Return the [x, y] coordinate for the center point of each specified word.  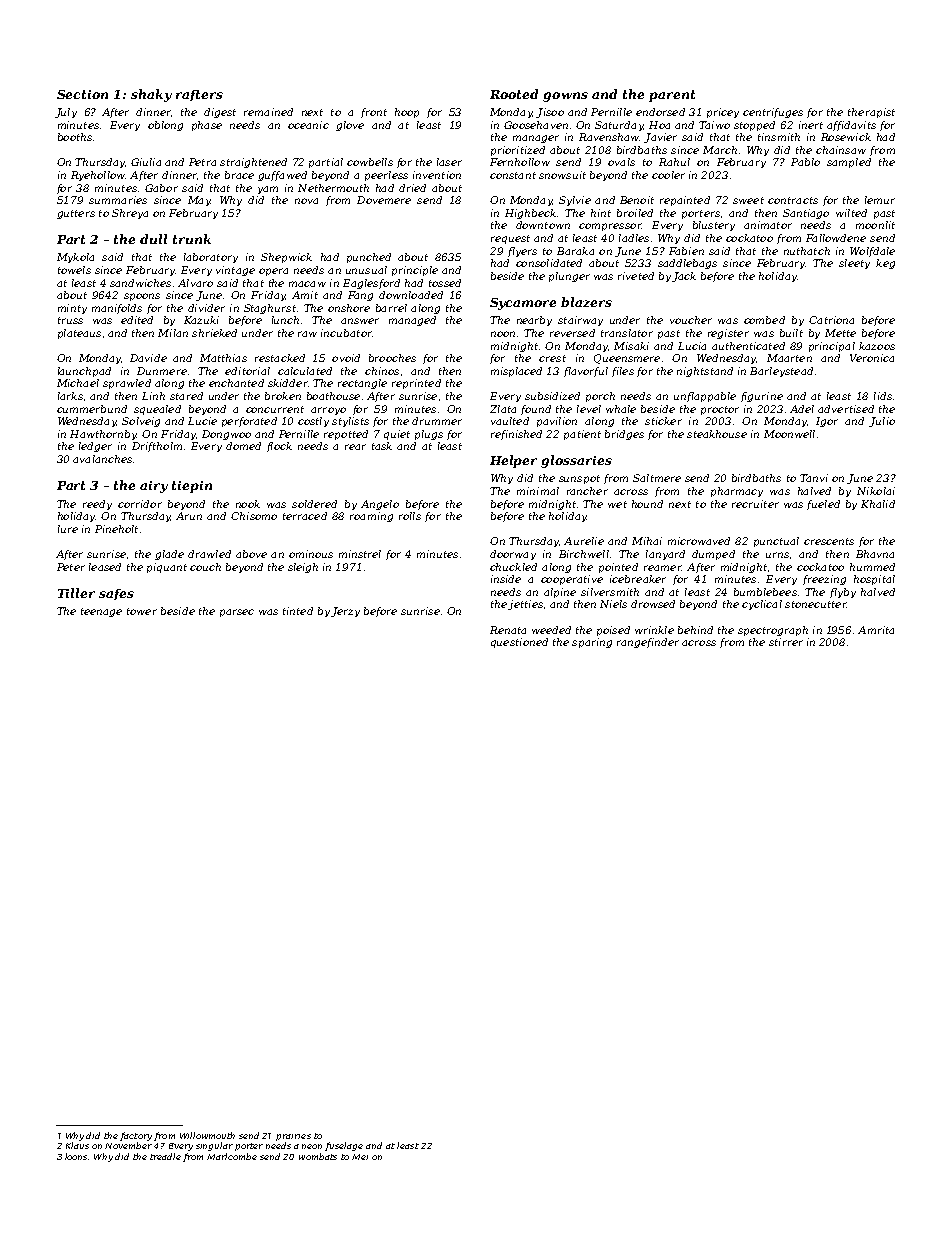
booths [75, 137]
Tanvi [814, 478]
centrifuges [773, 113]
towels [74, 270]
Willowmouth [207, 1135]
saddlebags [687, 264]
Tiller [76, 593]
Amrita [876, 630]
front [374, 113]
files [623, 372]
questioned [519, 643]
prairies [293, 1137]
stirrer [786, 642]
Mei [360, 1157]
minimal [538, 491]
